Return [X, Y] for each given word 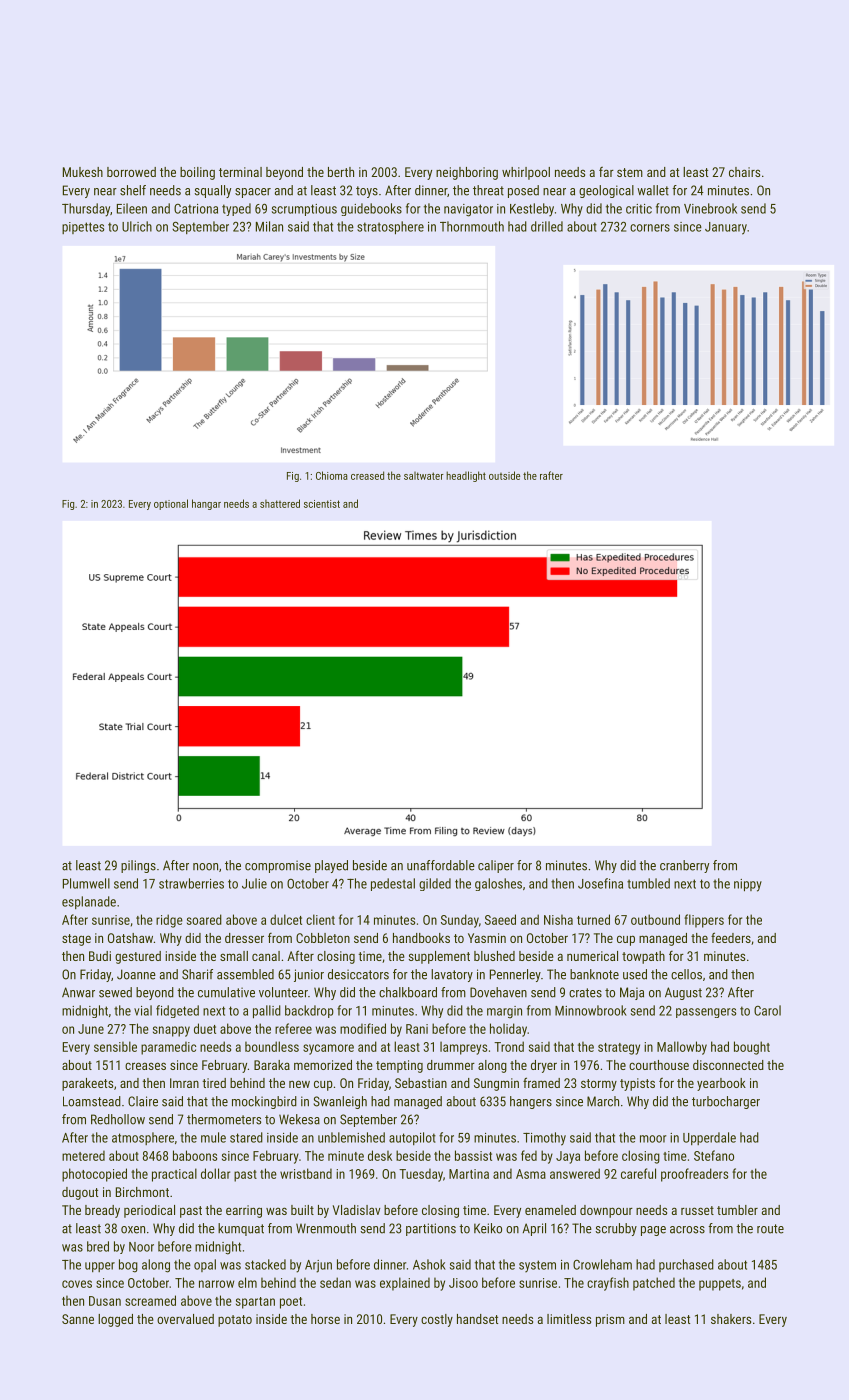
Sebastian [421, 1083]
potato [235, 1321]
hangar [206, 504]
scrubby [616, 1229]
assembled [245, 974]
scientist [322, 504]
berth [341, 172]
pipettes [83, 228]
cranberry [684, 866]
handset [477, 1319]
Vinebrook [710, 208]
